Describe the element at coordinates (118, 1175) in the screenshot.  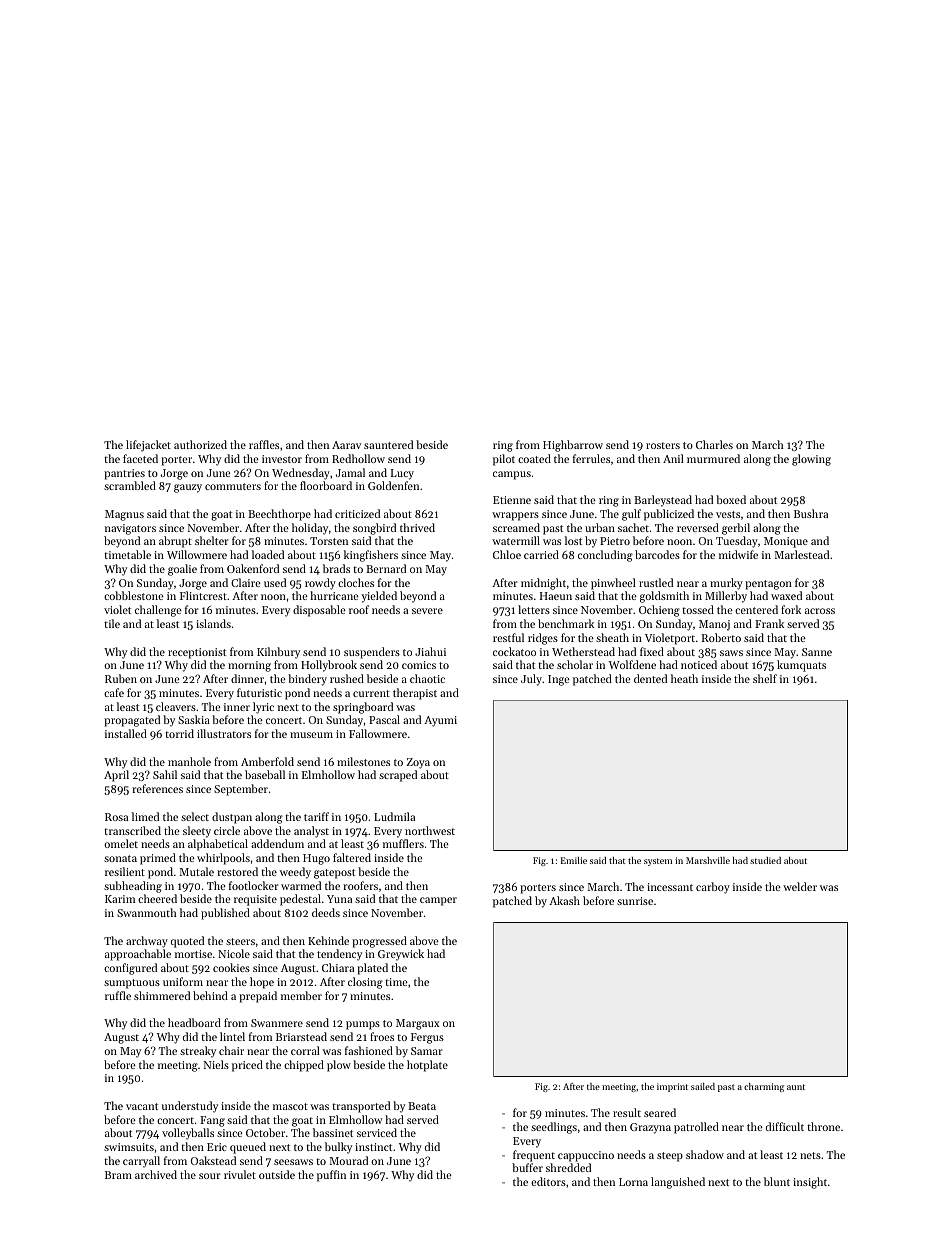
I see `Bram` at that location.
